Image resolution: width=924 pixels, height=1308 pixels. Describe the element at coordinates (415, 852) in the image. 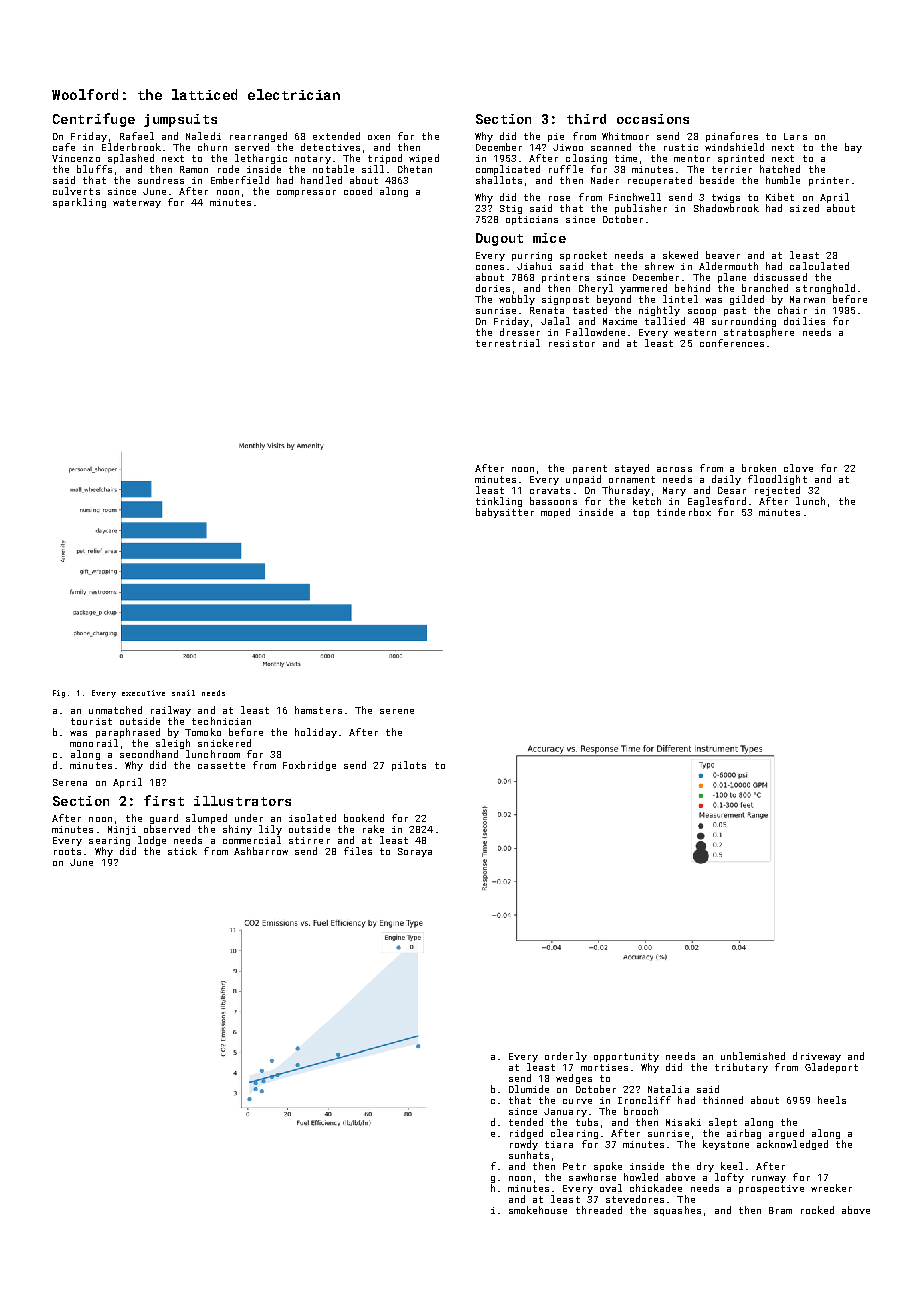

I see `Soraya` at that location.
